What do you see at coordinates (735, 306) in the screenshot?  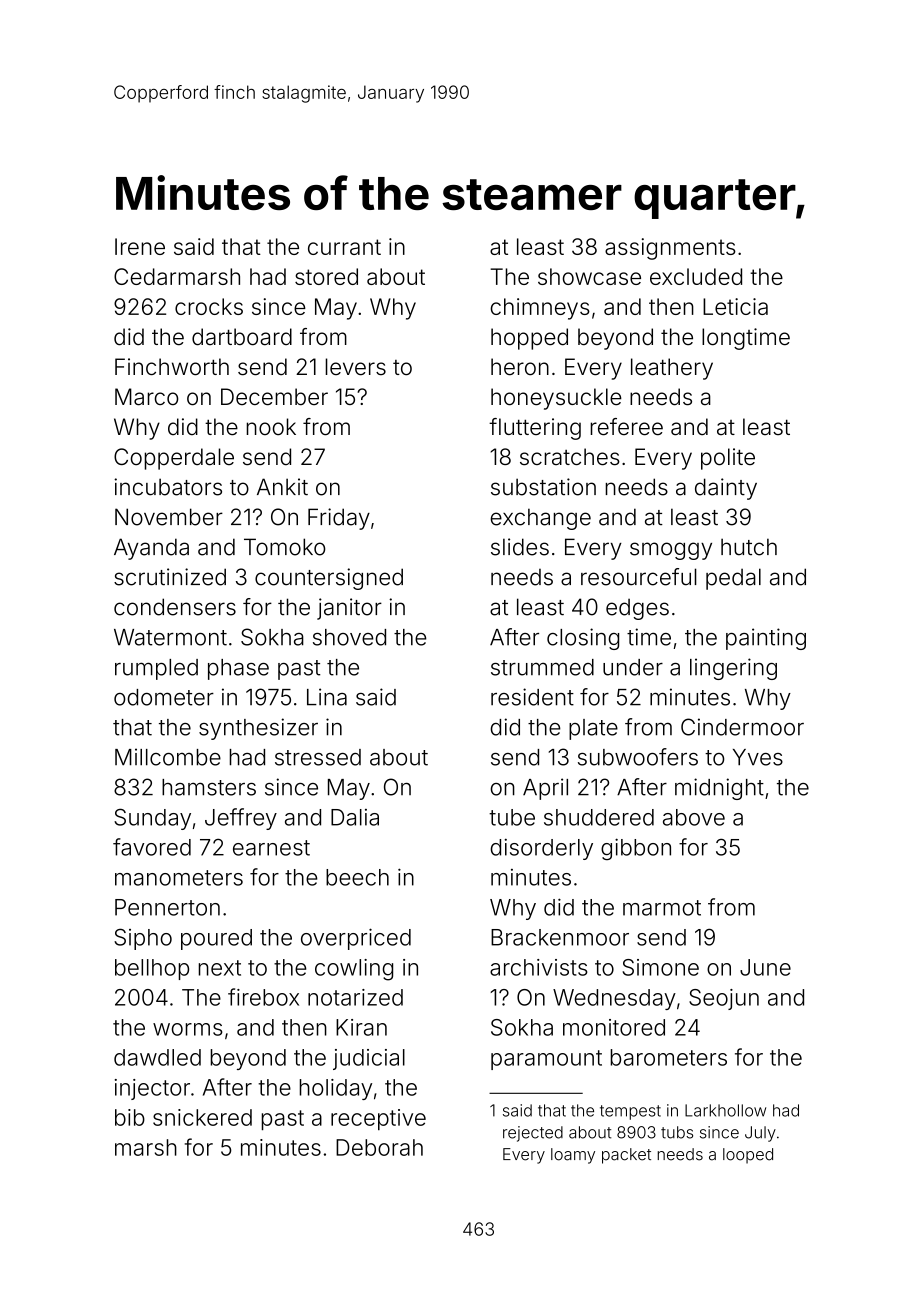 I see `Leticia` at bounding box center [735, 306].
